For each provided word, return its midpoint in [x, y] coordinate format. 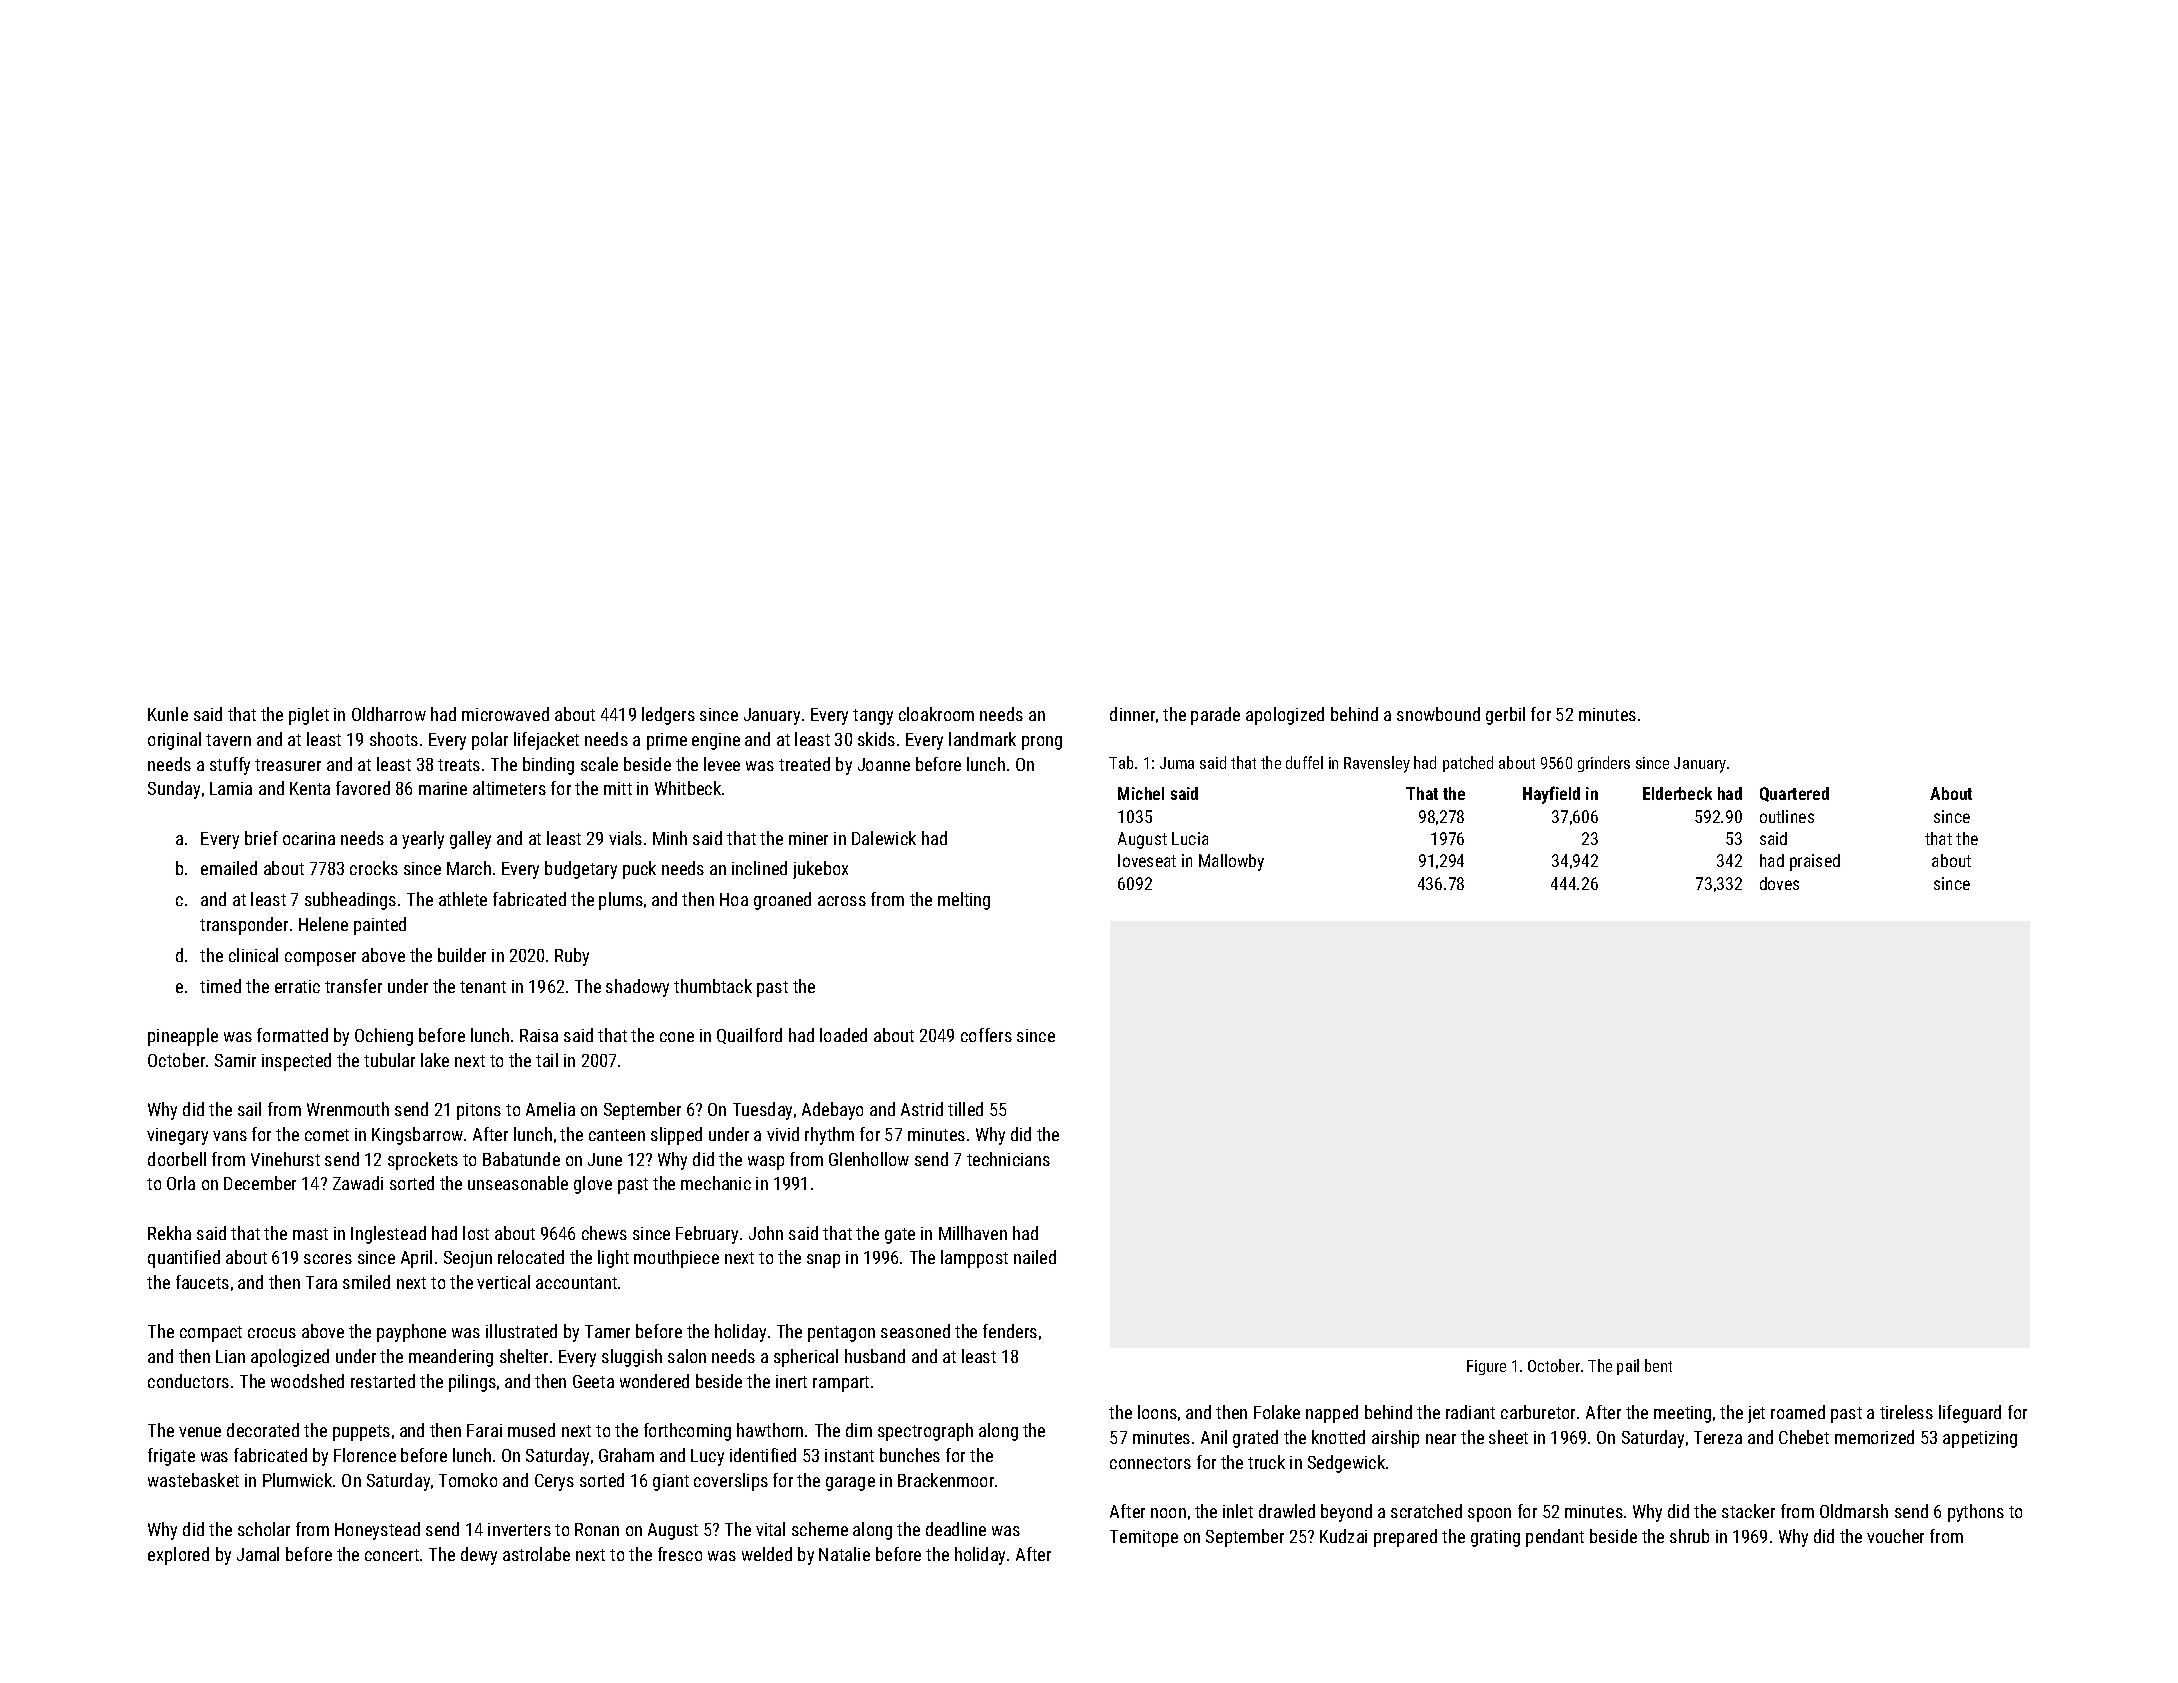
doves [1779, 883]
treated [804, 764]
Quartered [1794, 794]
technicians [1008, 1159]
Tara [321, 1282]
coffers [986, 1035]
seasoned [915, 1331]
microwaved [505, 714]
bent [1658, 1365]
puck [639, 870]
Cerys [554, 1482]
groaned [782, 901]
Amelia [550, 1109]
